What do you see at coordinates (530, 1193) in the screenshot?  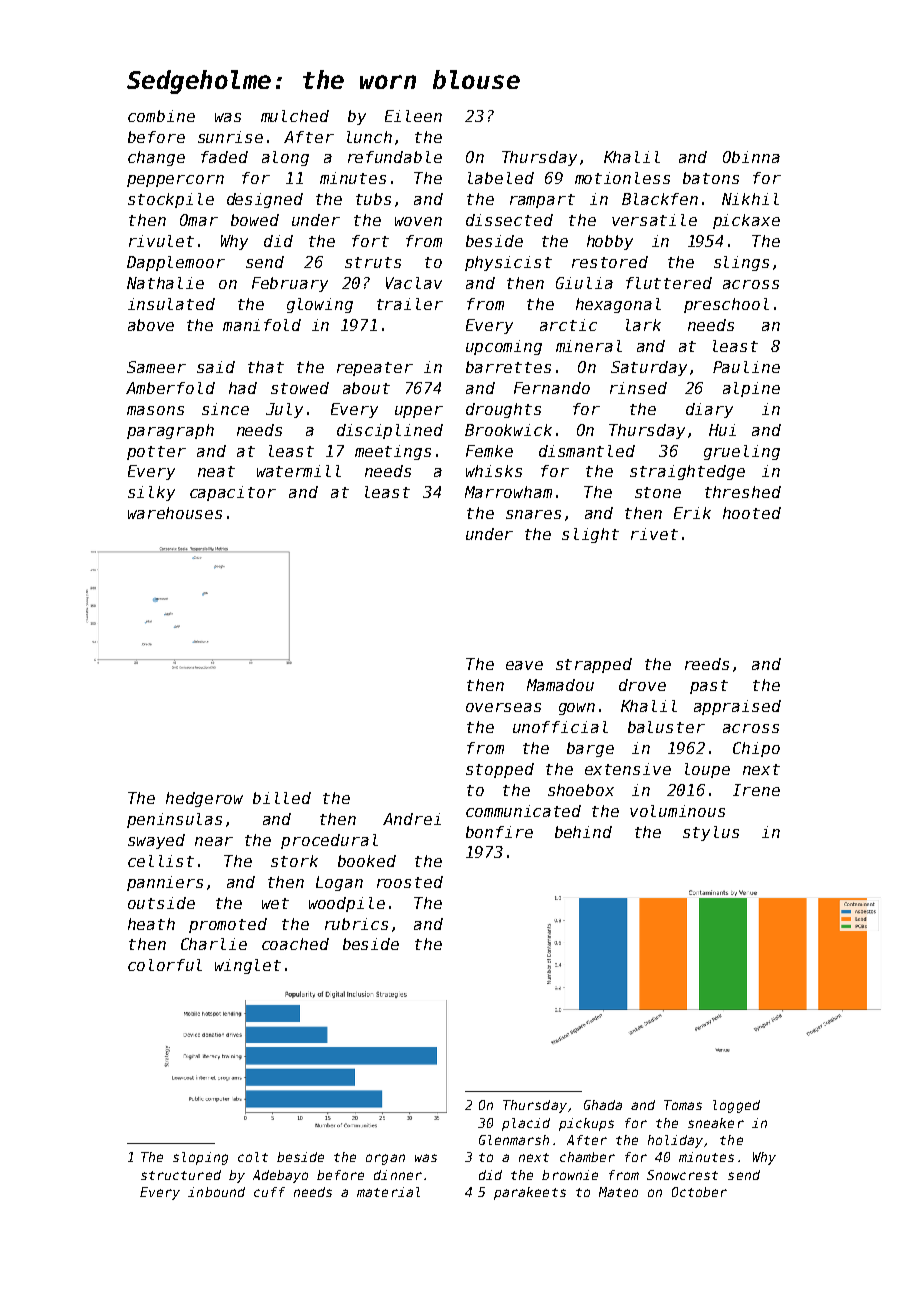 I see `parakeets` at bounding box center [530, 1193].
